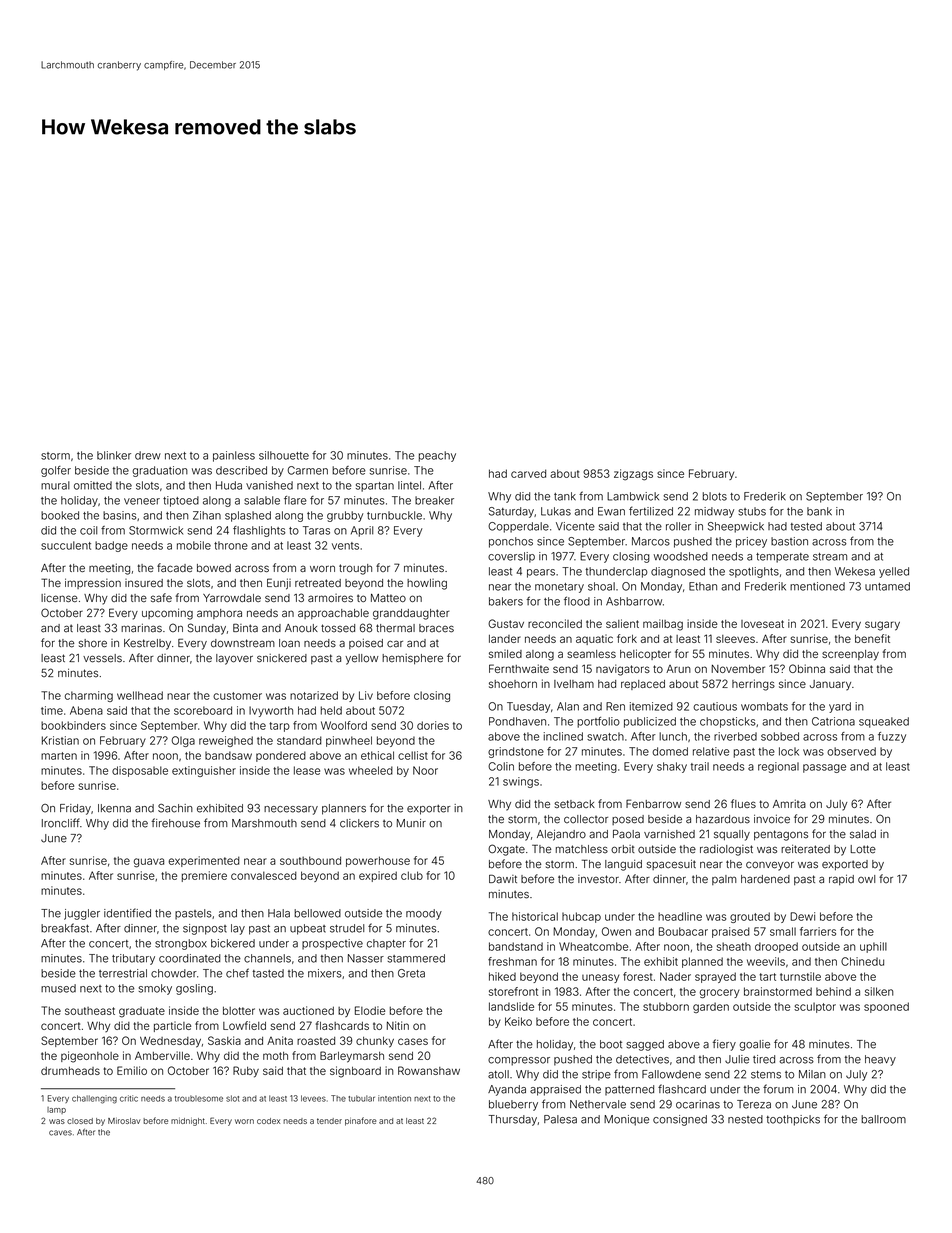  Describe the element at coordinates (231, 545) in the screenshot. I see `throne` at that location.
